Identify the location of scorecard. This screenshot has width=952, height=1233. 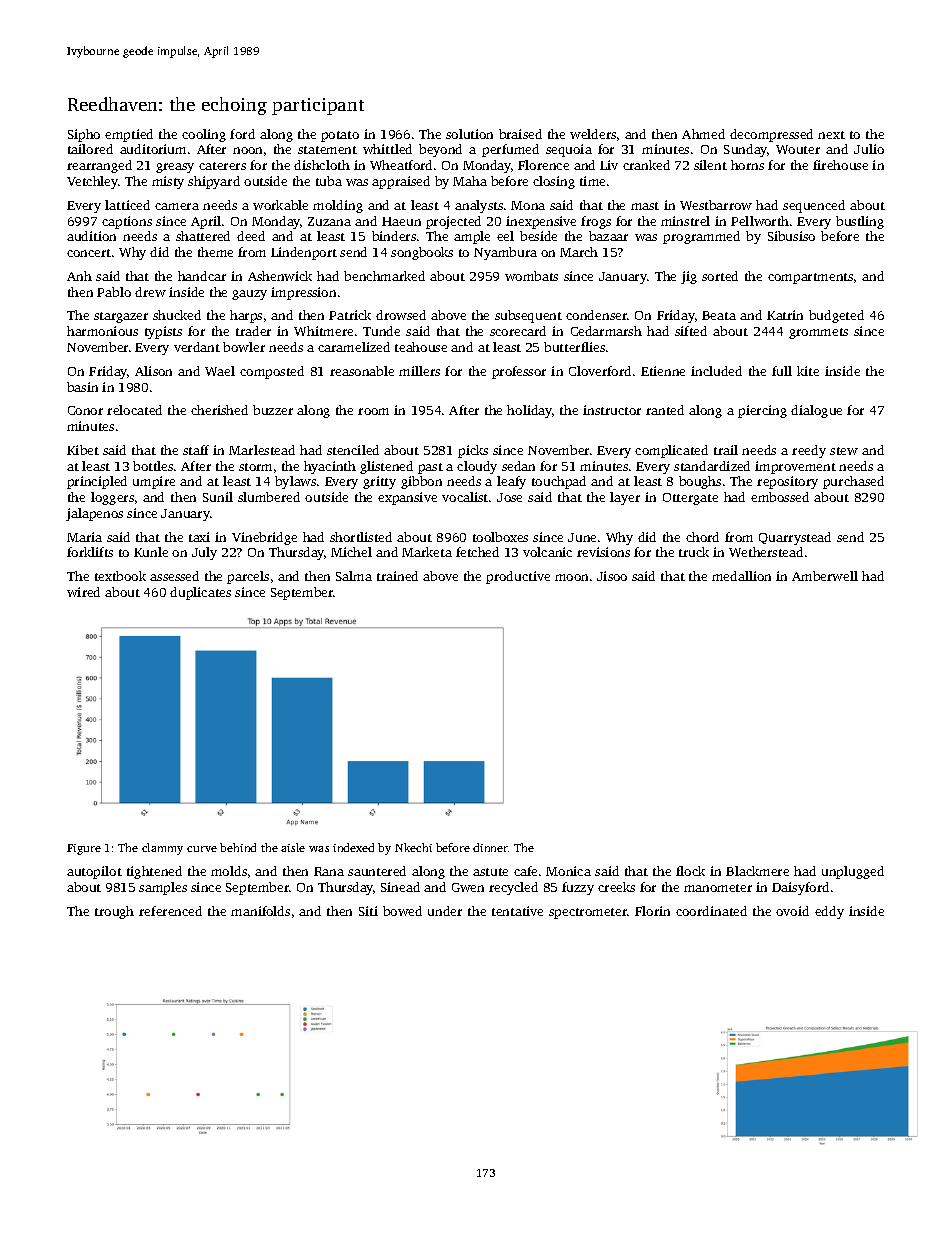
(518, 331).
